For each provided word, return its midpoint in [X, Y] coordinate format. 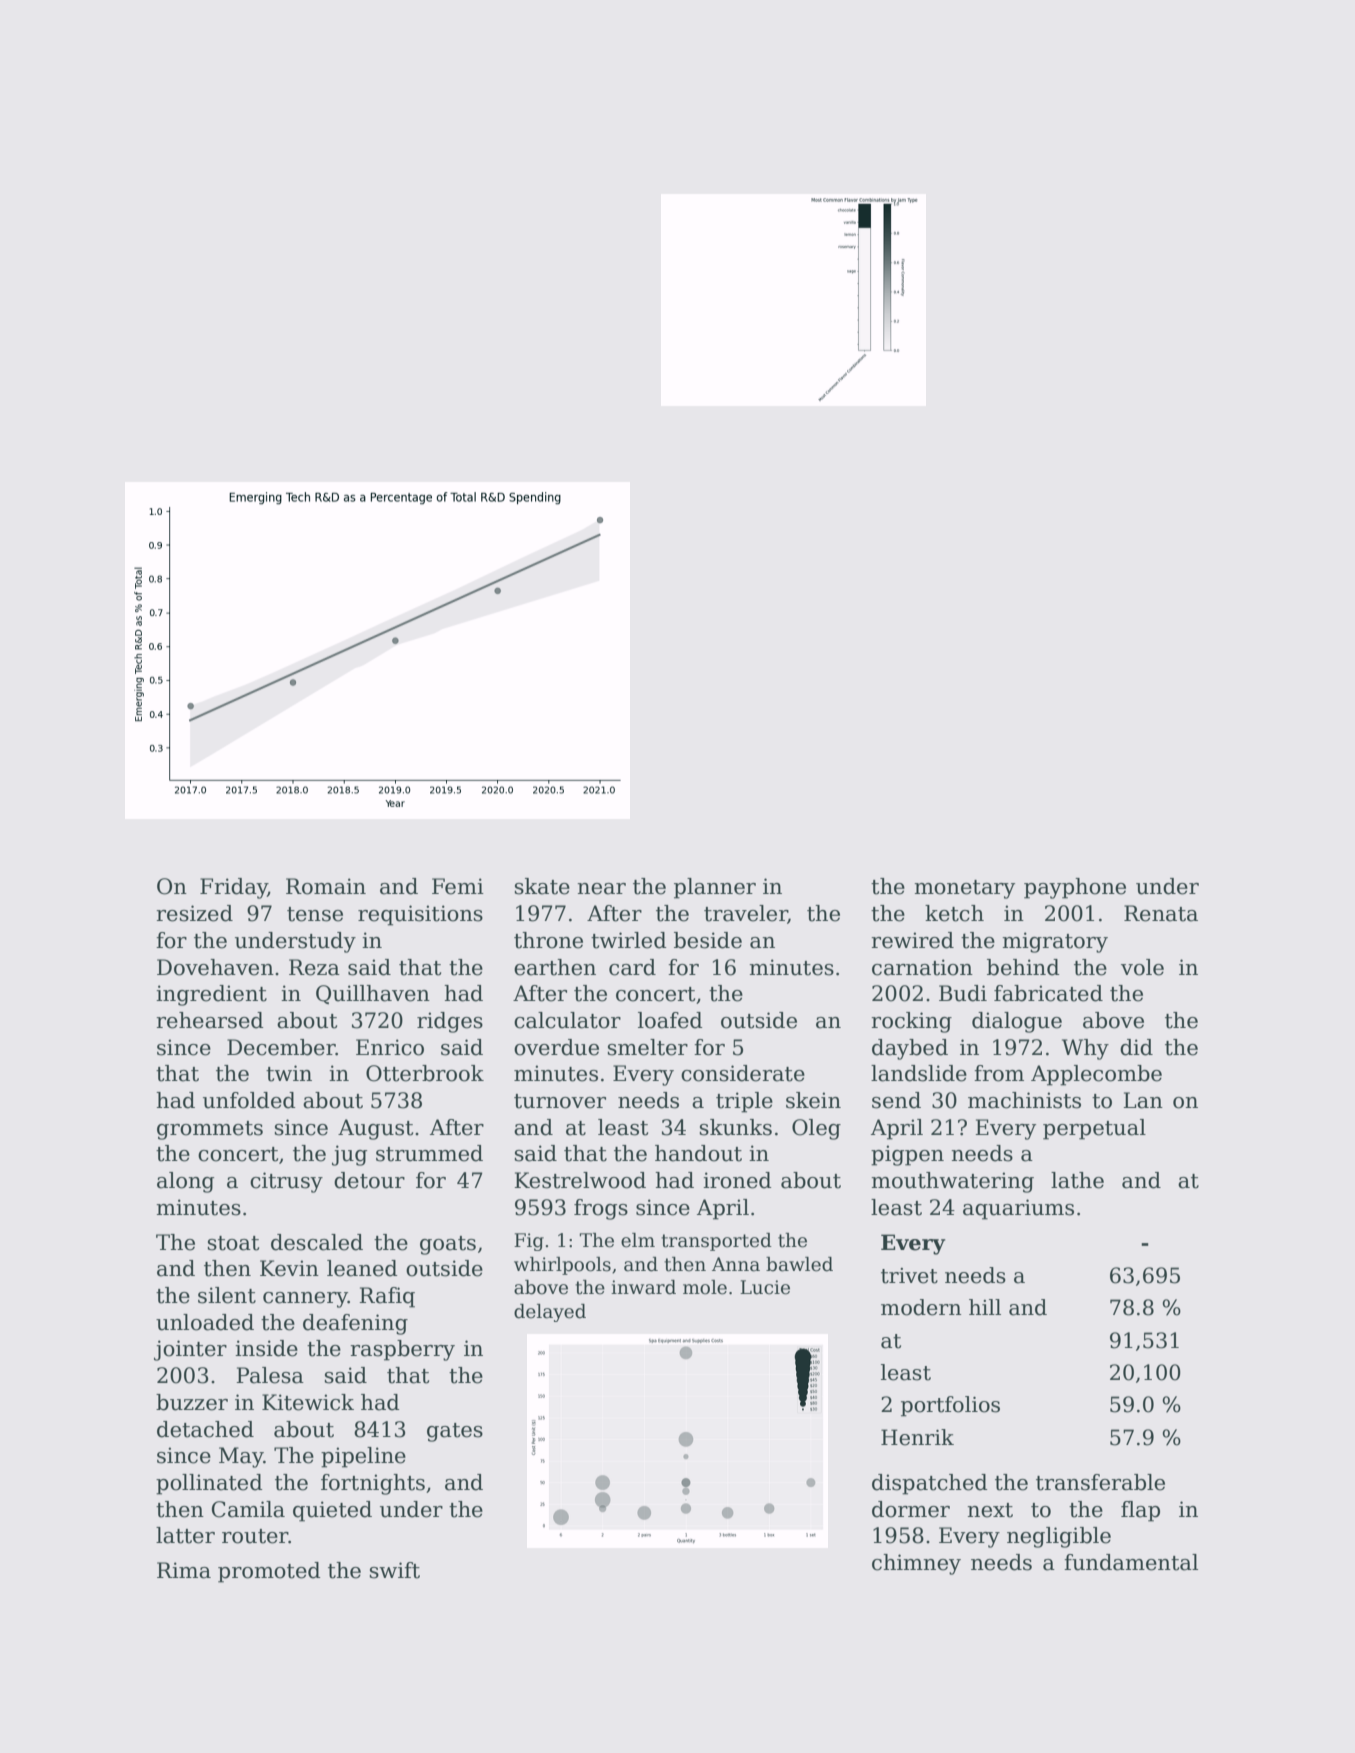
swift [395, 1570]
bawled [799, 1264]
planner [715, 888]
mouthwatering [952, 1182]
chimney [916, 1564]
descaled [317, 1242]
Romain [326, 886]
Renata [1161, 913]
